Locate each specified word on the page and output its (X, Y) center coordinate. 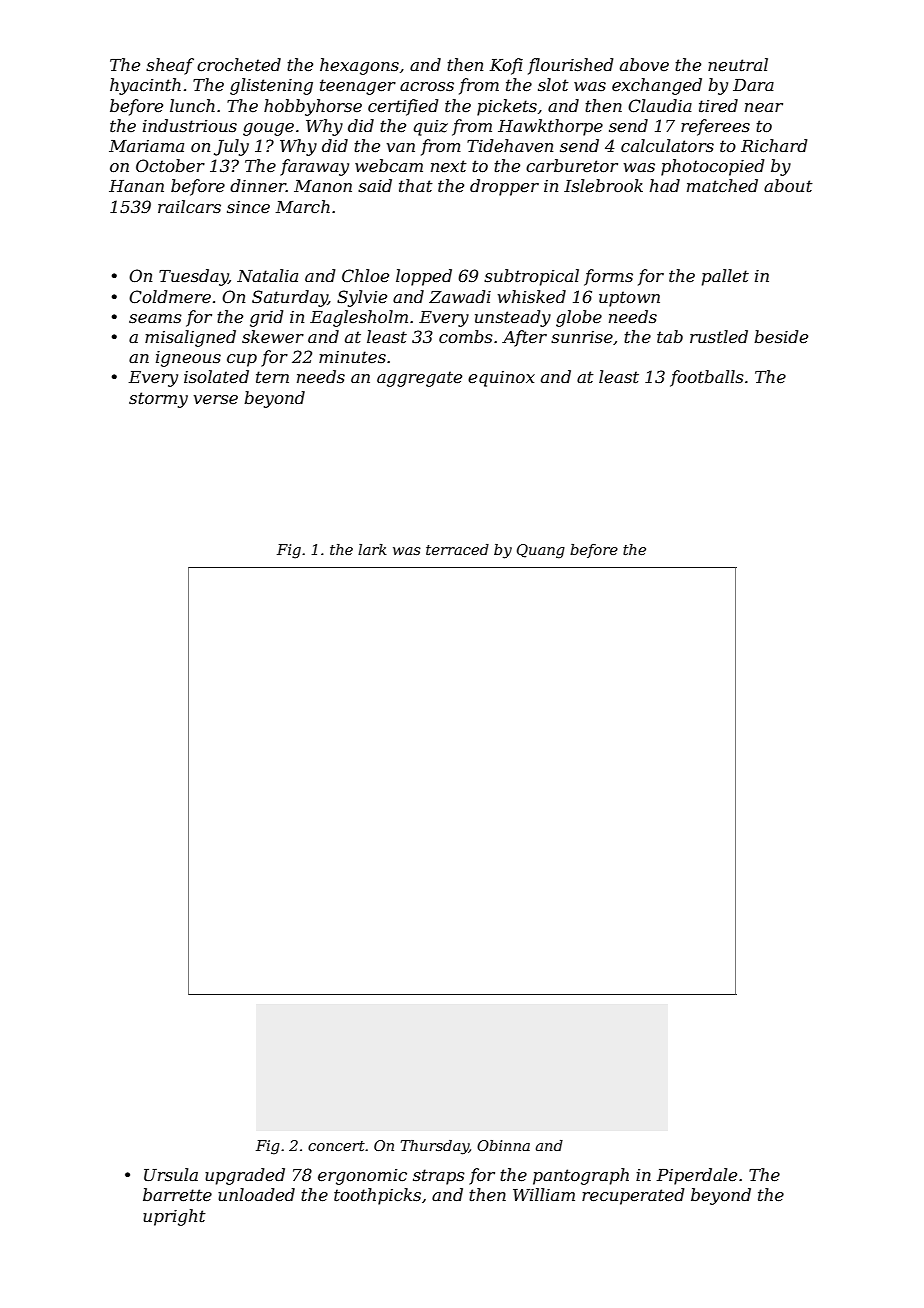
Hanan (136, 186)
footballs (707, 378)
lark (372, 549)
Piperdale (697, 1176)
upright (174, 1217)
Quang (541, 551)
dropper (504, 187)
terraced (457, 549)
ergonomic (362, 1177)
